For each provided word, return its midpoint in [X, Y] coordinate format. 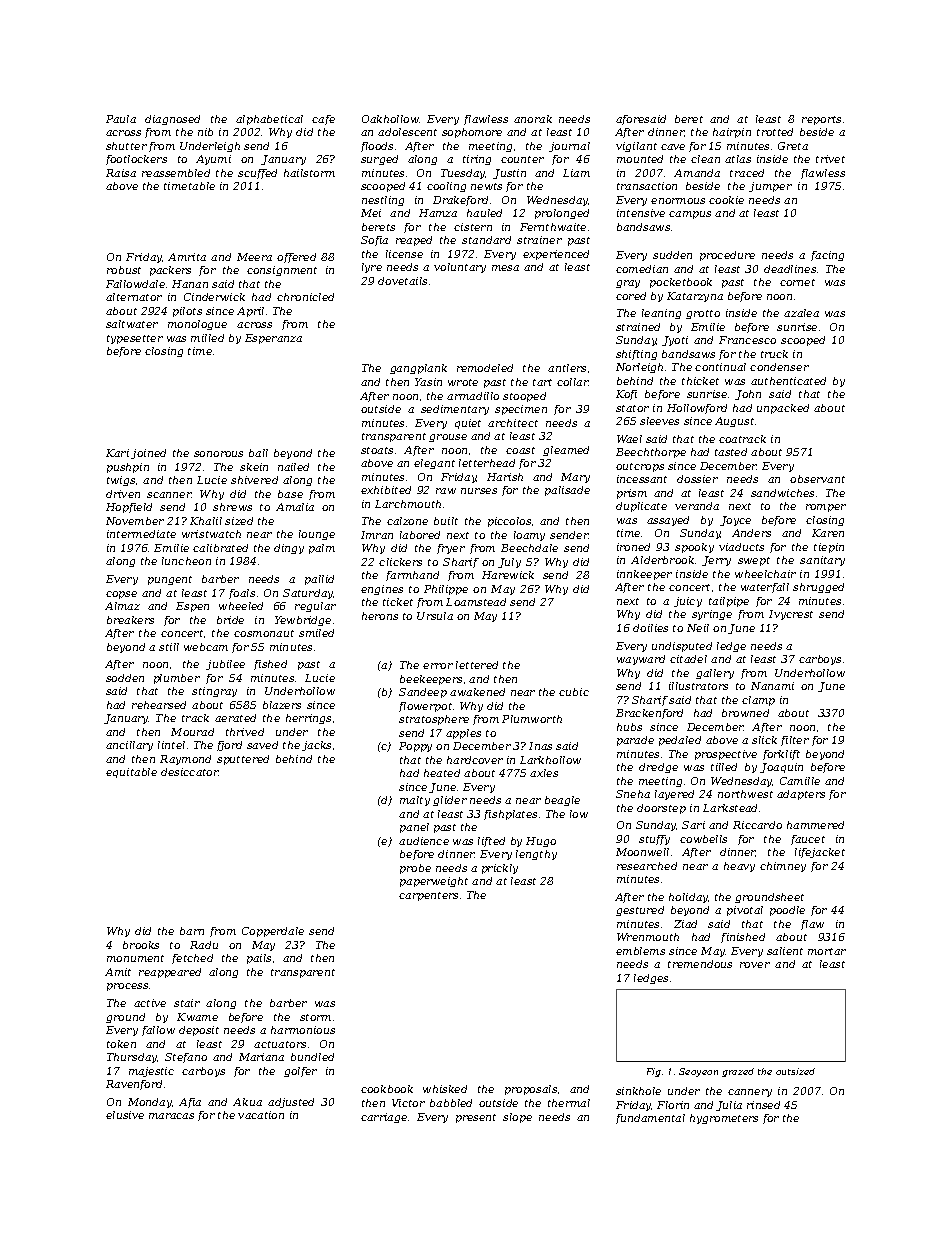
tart [542, 382]
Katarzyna [695, 297]
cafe [323, 120]
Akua [247, 1102]
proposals [531, 1090]
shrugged [818, 588]
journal [569, 147]
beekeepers [431, 680]
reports [821, 120]
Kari [117, 453]
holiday [688, 898]
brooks [141, 945]
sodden [125, 678]
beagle [562, 801]
